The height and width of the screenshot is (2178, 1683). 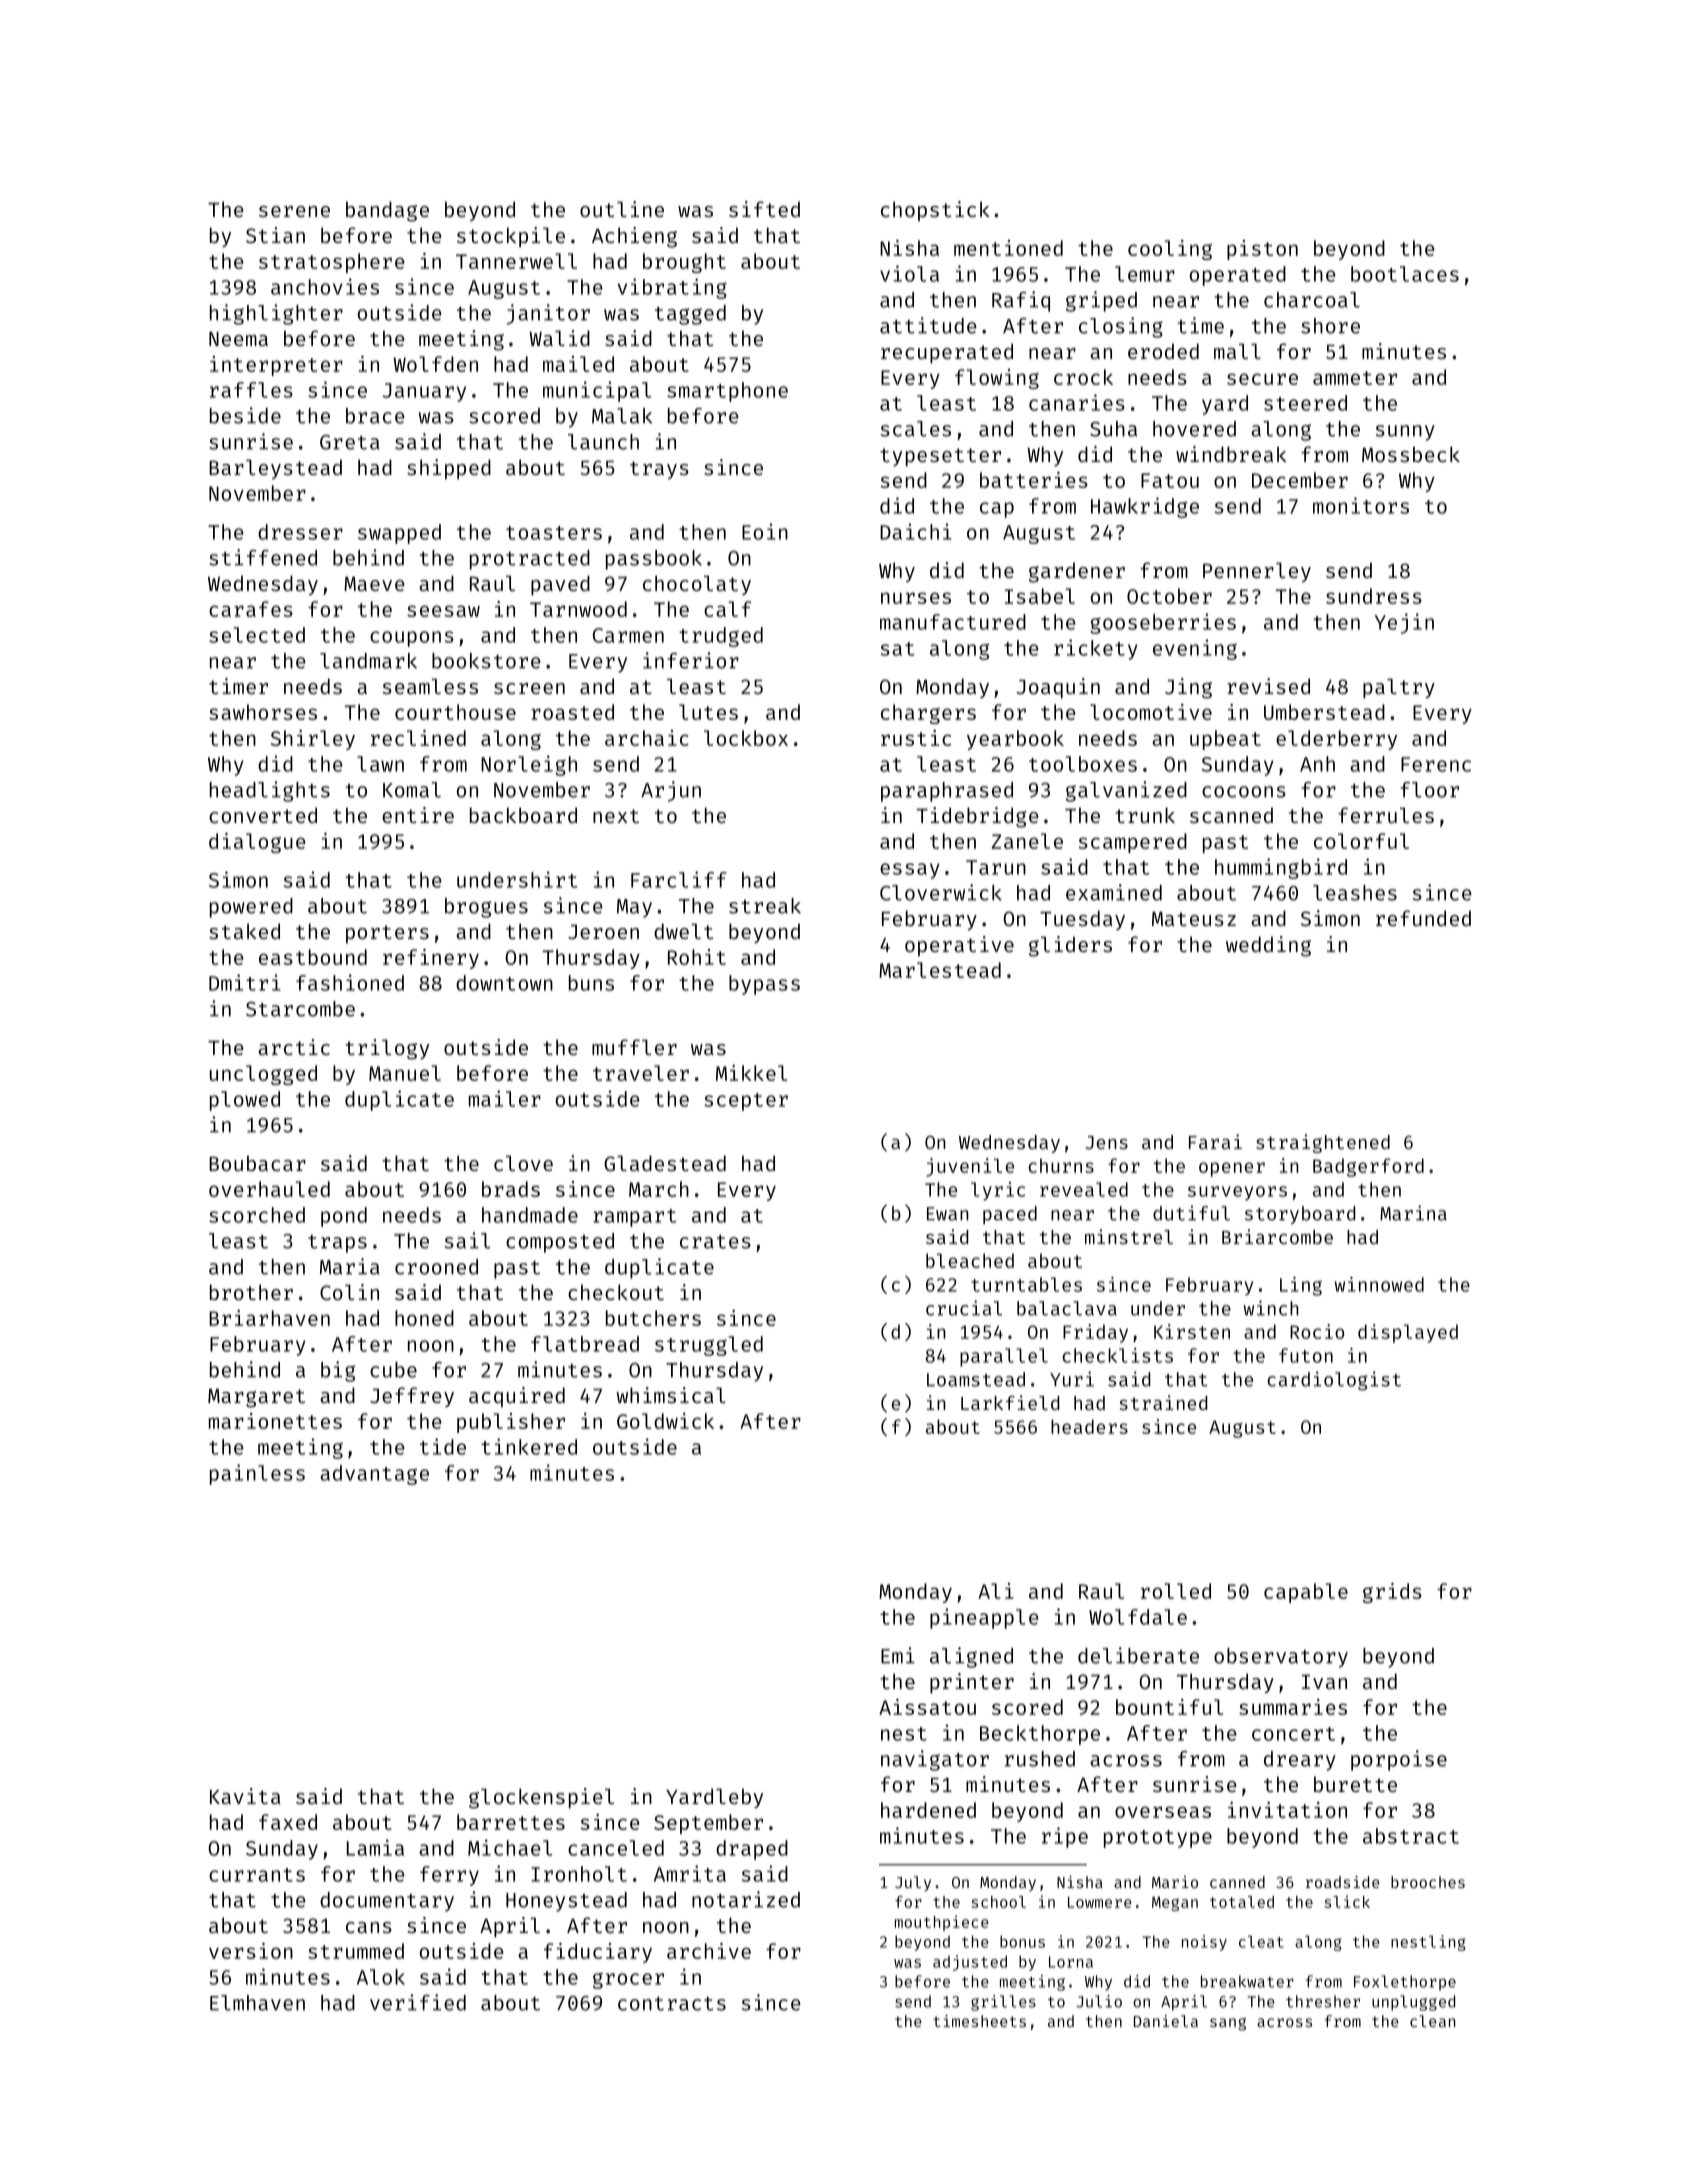 I want to click on abstract, so click(x=1411, y=1836).
